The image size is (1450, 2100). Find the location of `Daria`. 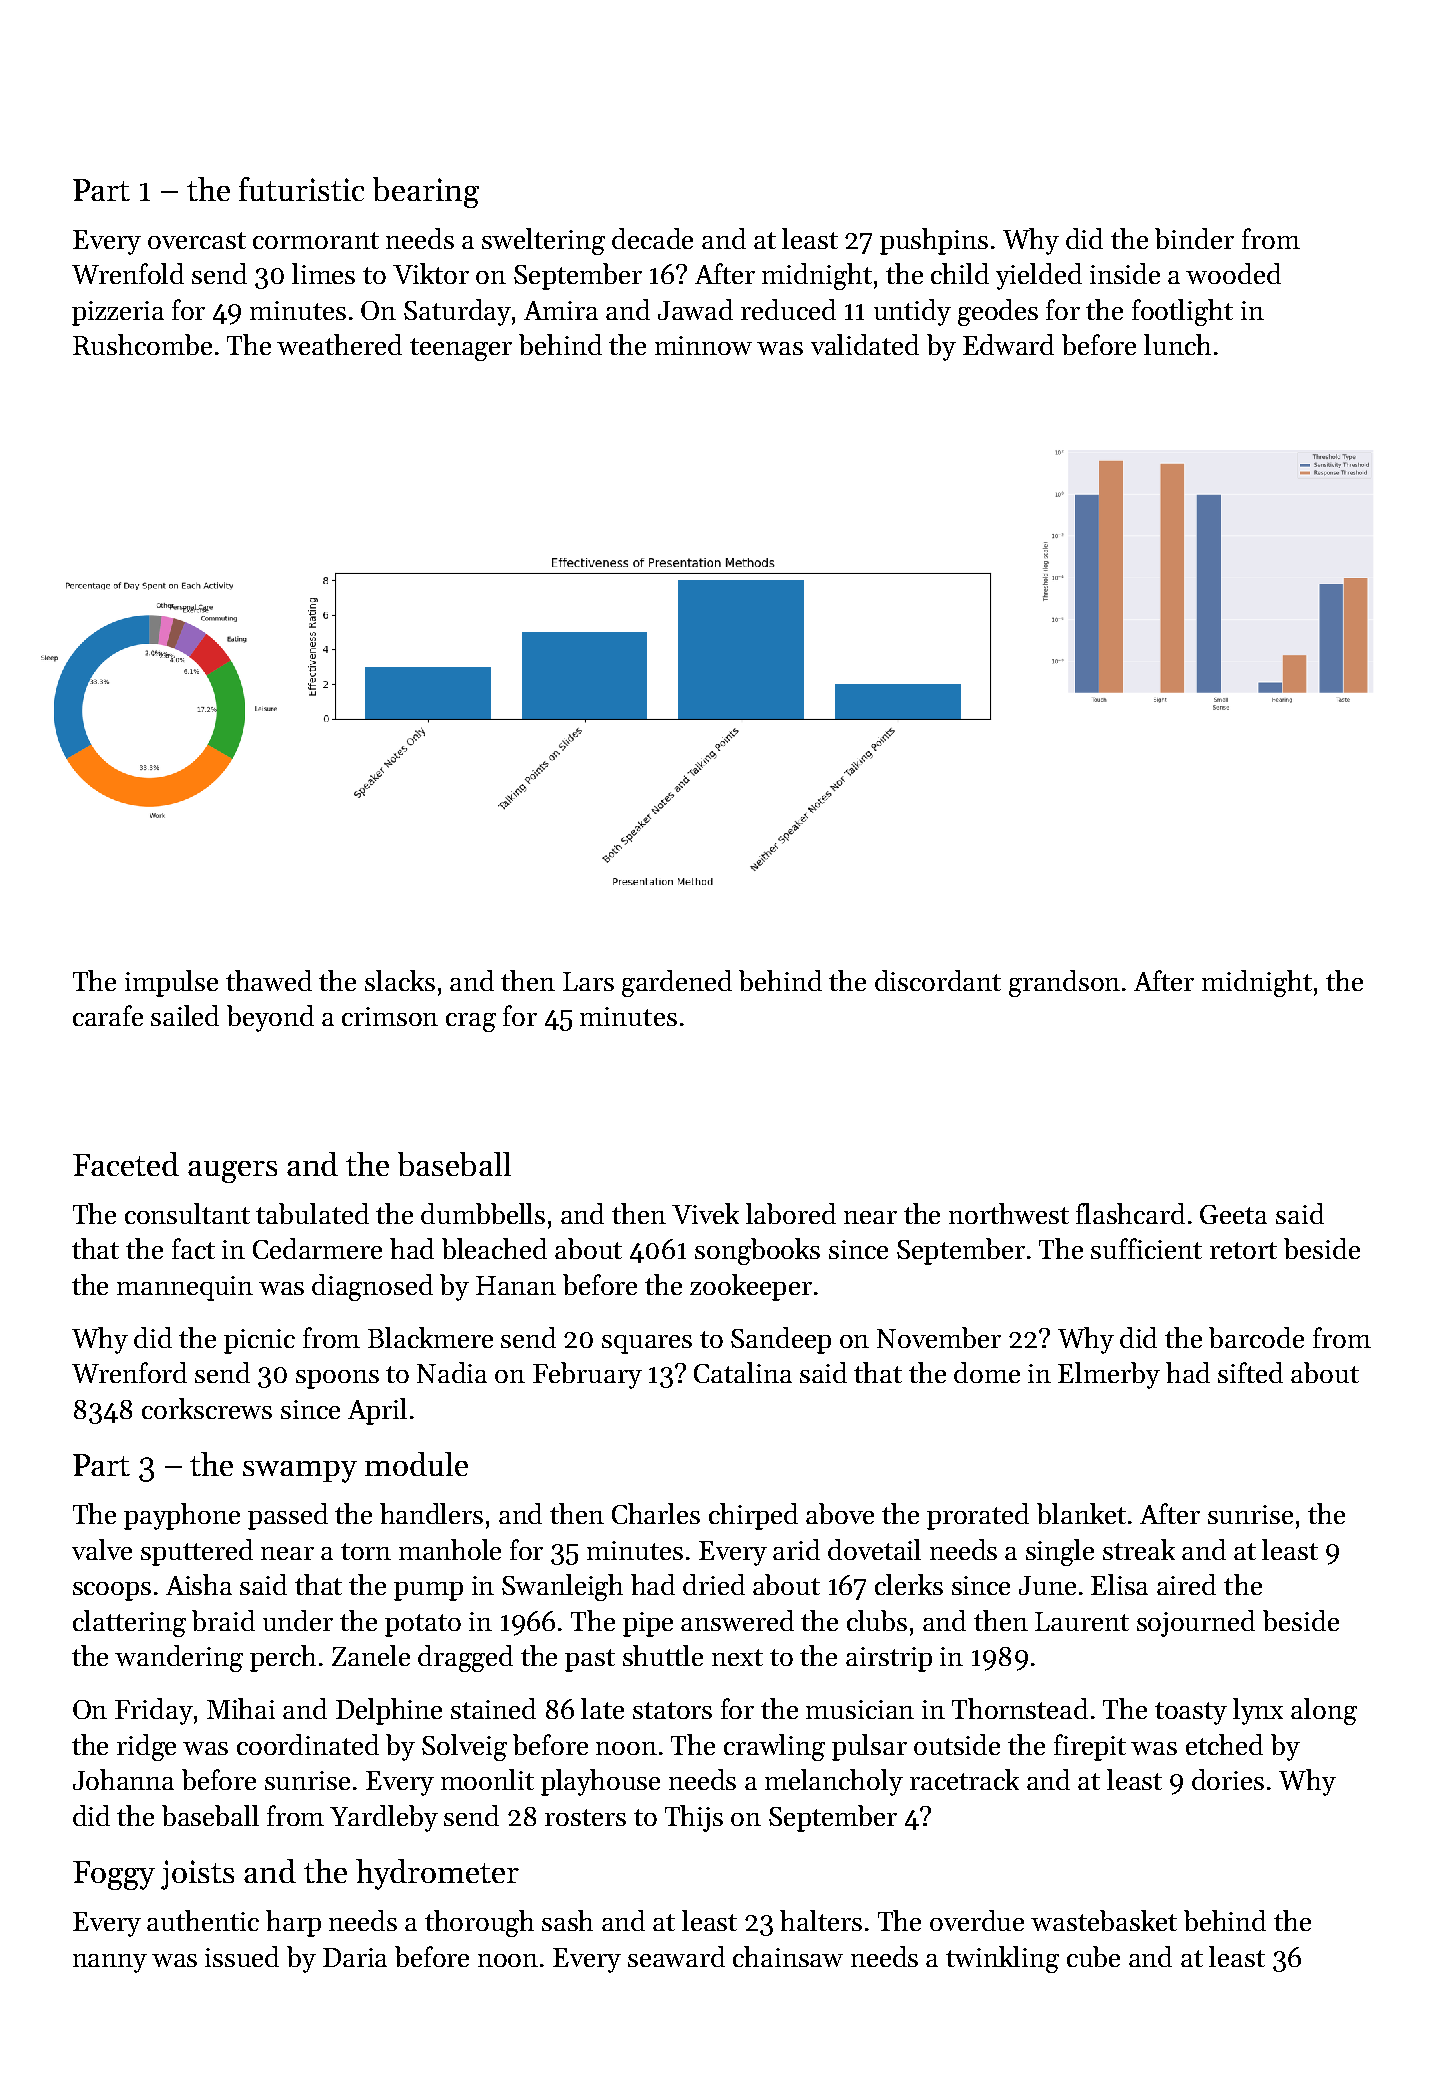

Daria is located at coordinates (355, 1957).
